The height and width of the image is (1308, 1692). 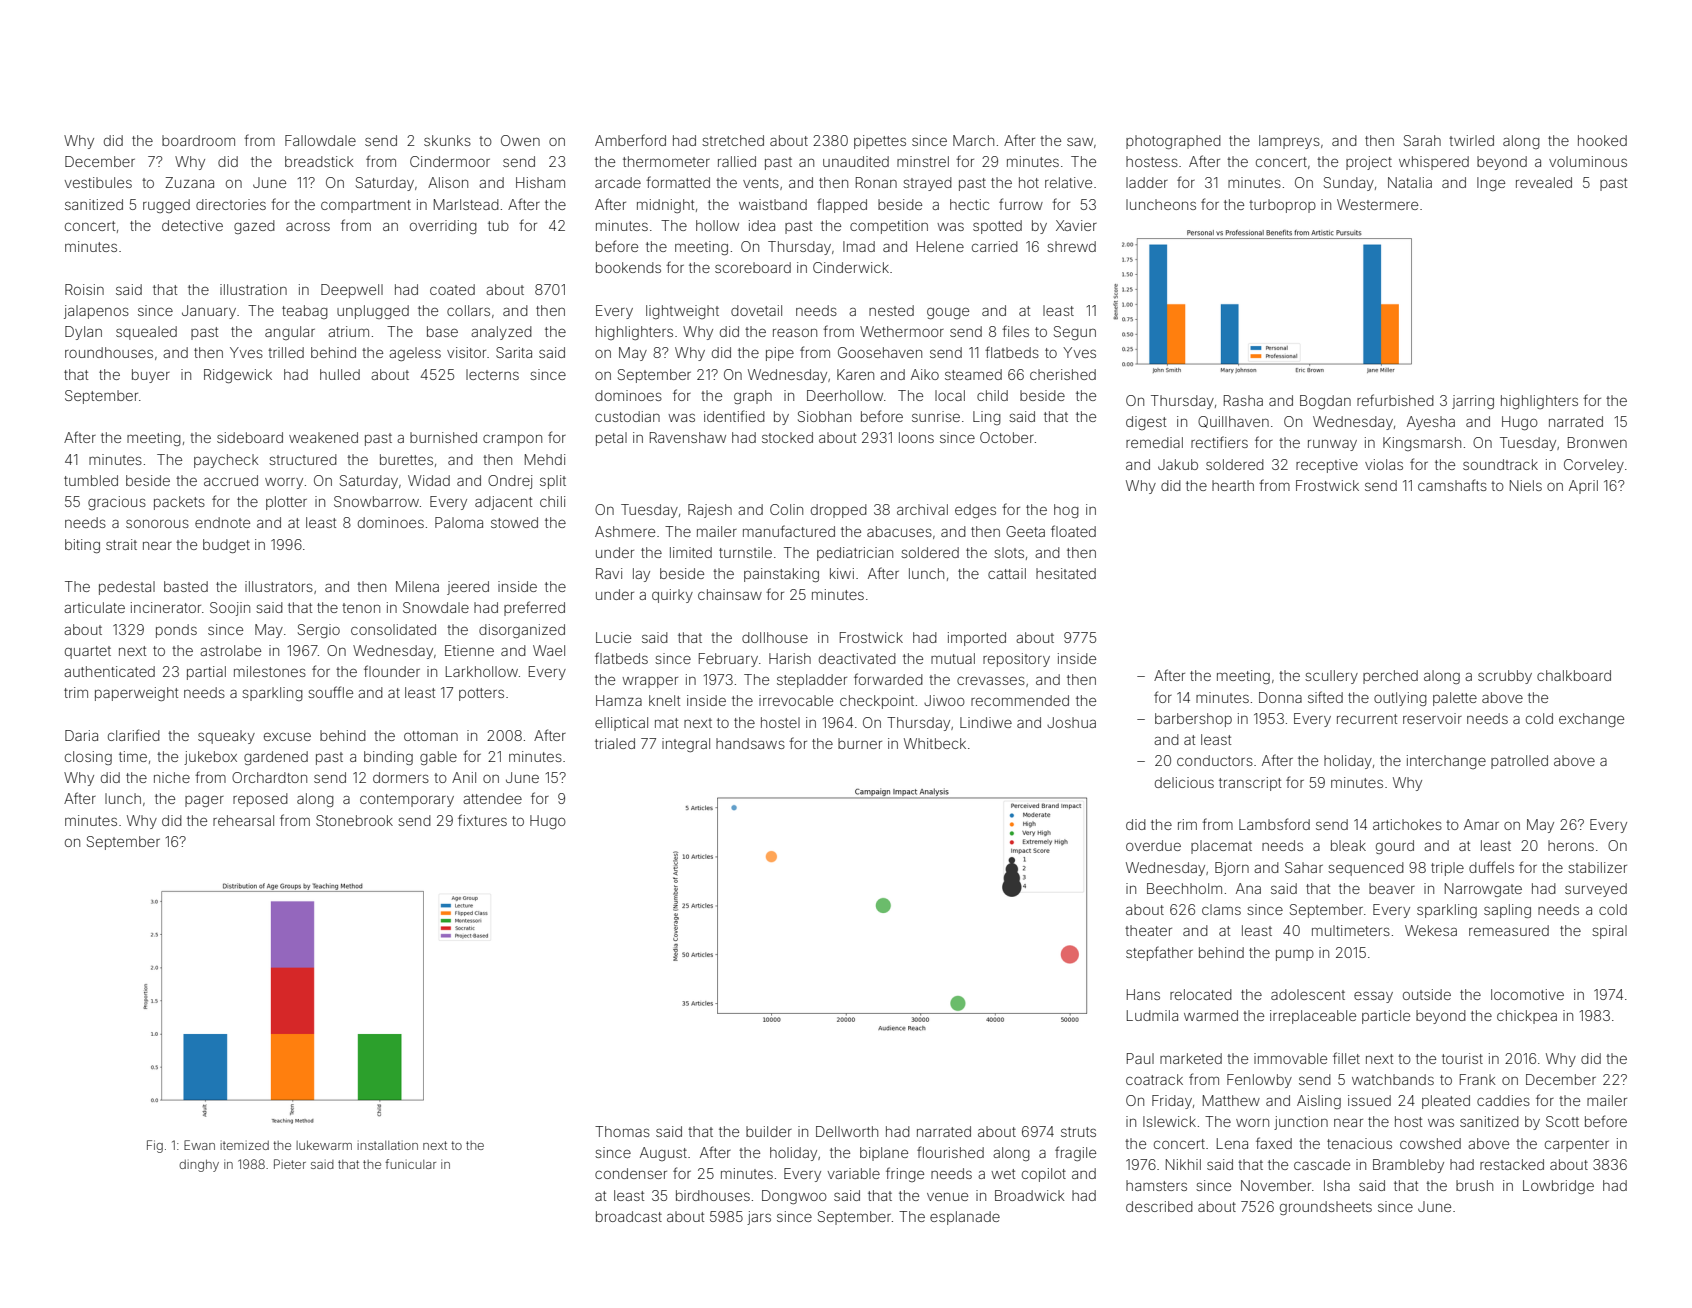 I want to click on Ewan, so click(x=199, y=1145).
